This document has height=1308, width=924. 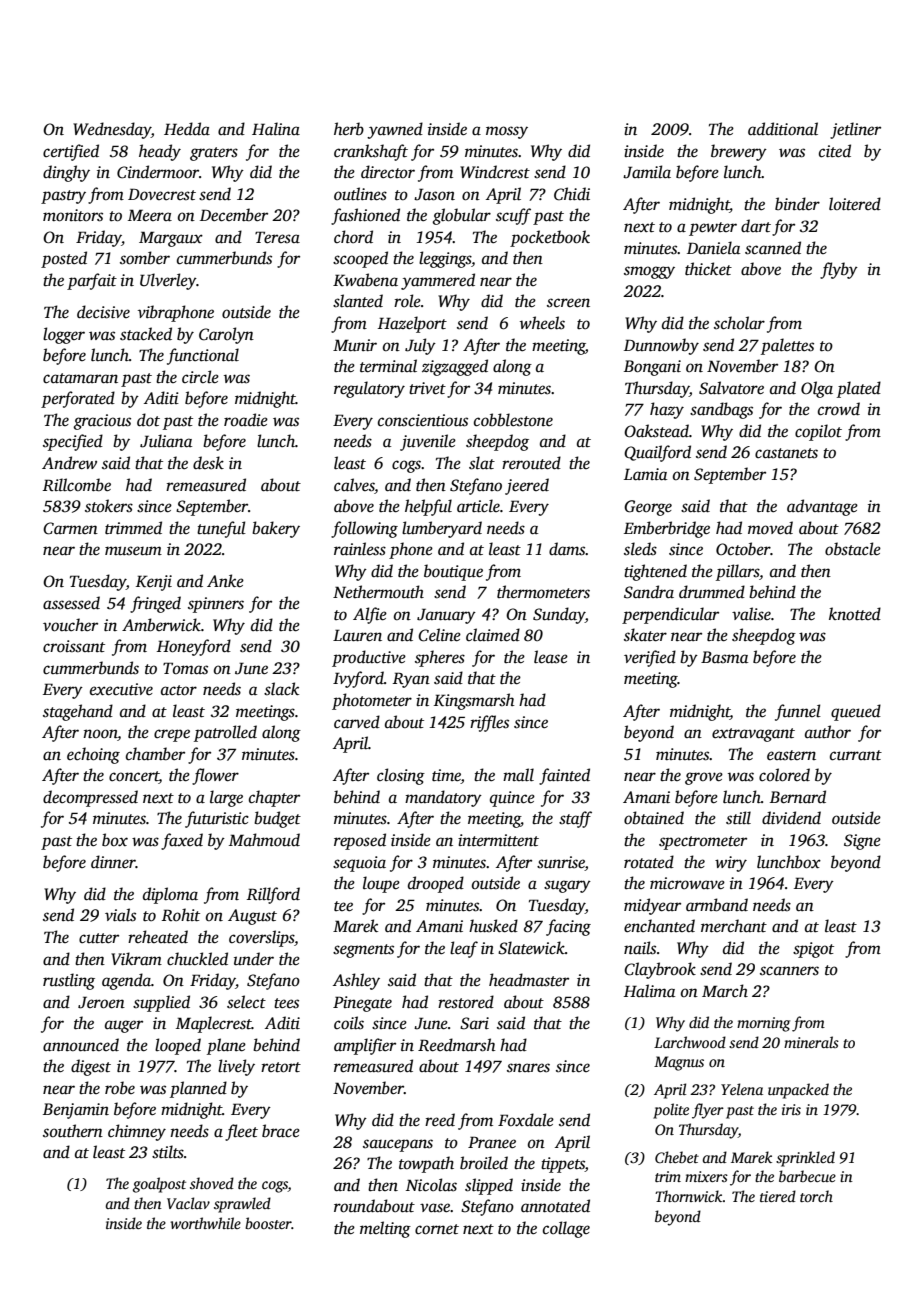 What do you see at coordinates (437, 1229) in the document?
I see `cornet` at bounding box center [437, 1229].
